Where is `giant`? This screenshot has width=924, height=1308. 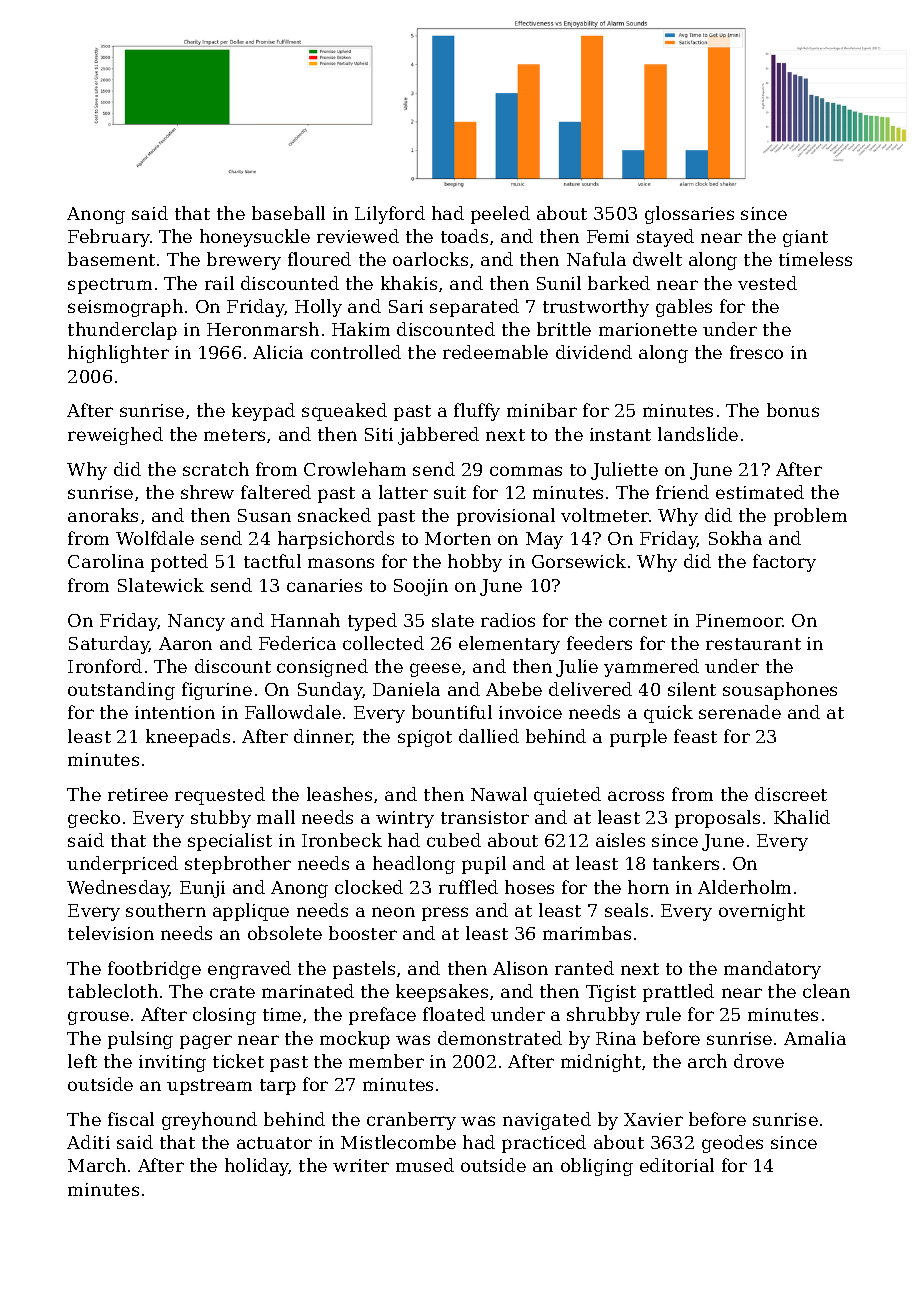
giant is located at coordinates (805, 238).
